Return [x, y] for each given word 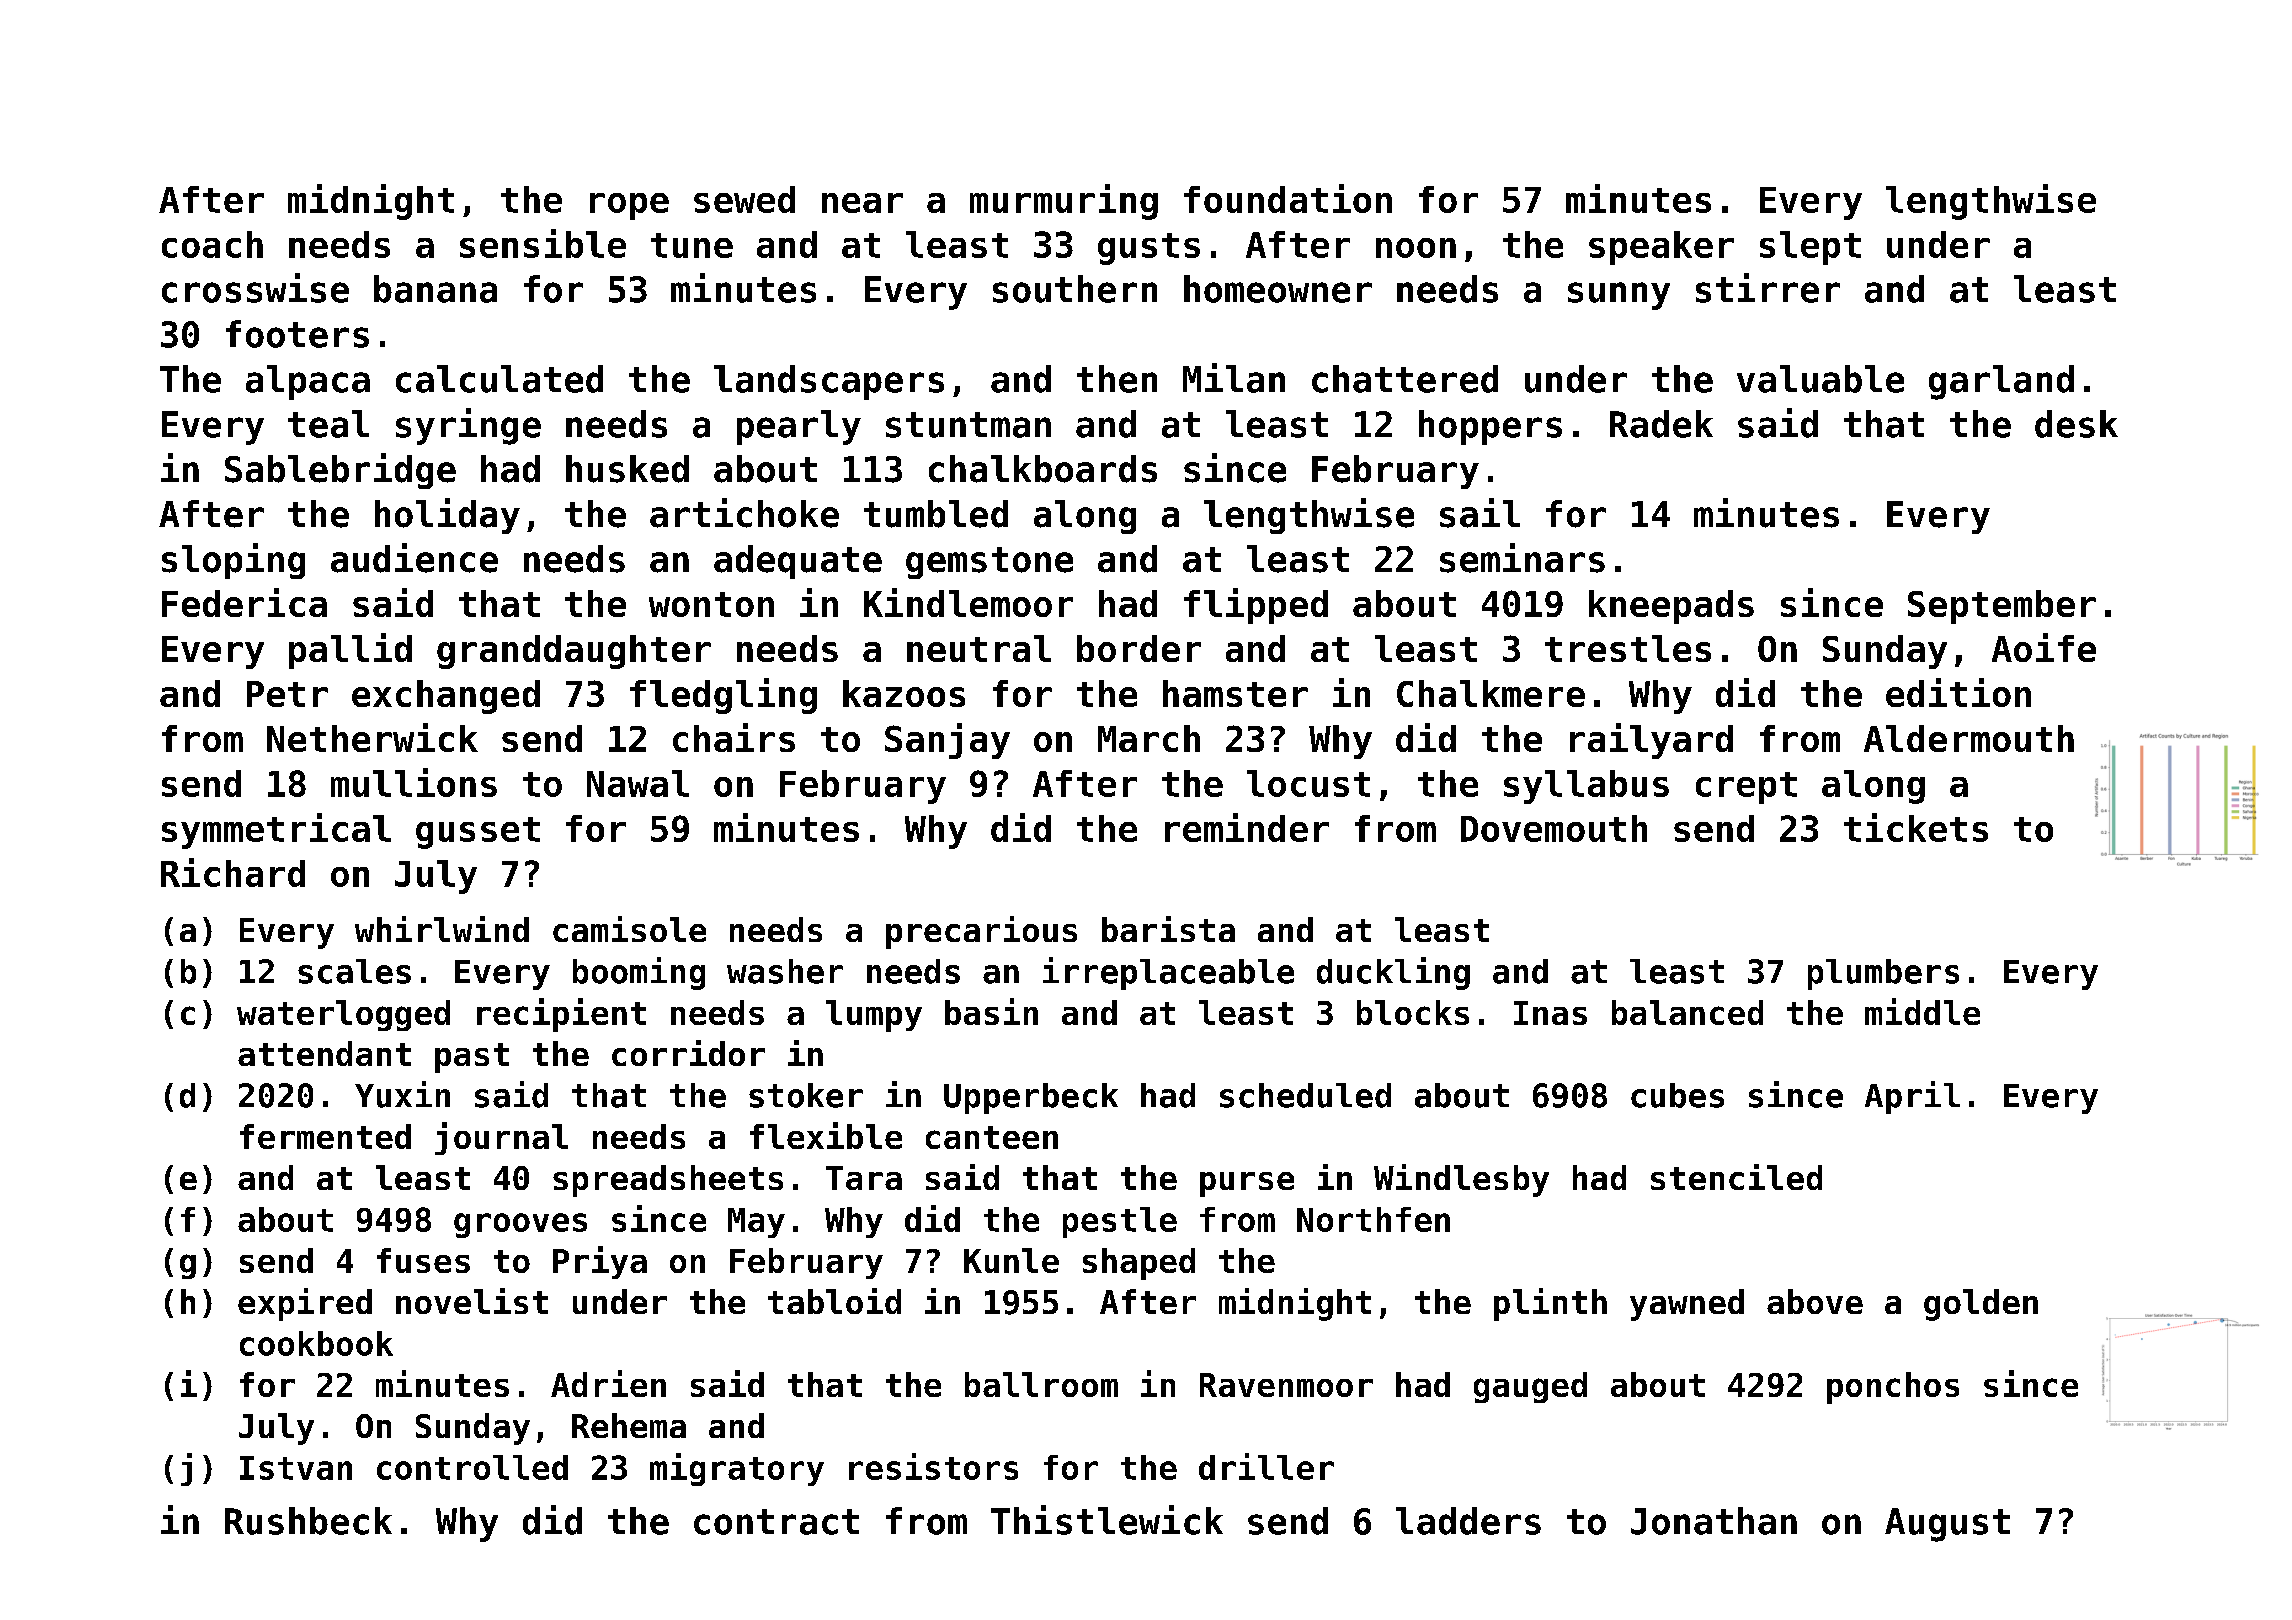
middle [1922, 1011]
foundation [1288, 198]
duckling [1393, 973]
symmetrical [276, 831]
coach [212, 244]
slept [1810, 248]
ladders [1468, 1521]
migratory [737, 1469]
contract [776, 1522]
